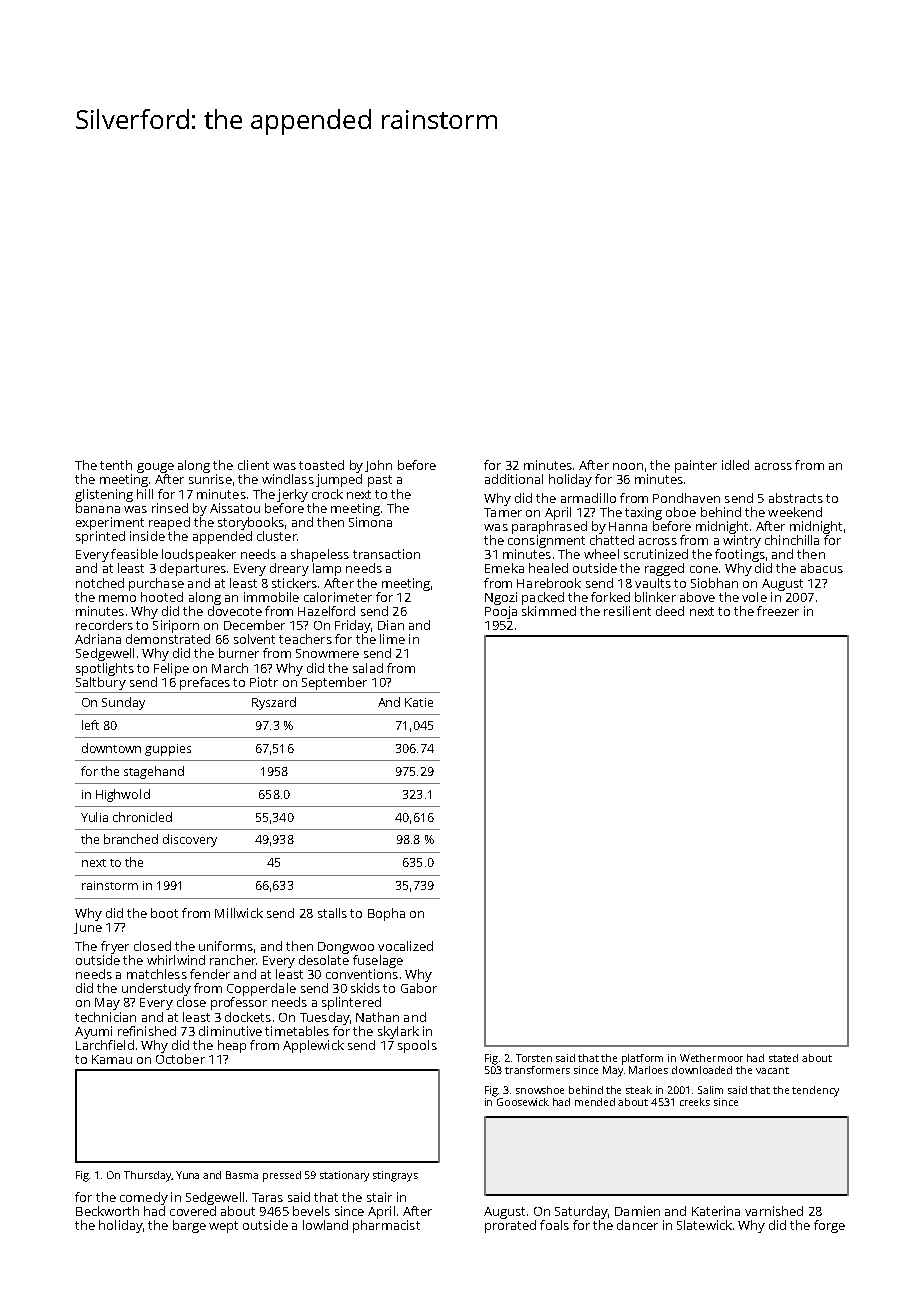 The height and width of the screenshot is (1314, 924). What do you see at coordinates (325, 1225) in the screenshot?
I see `lowland` at bounding box center [325, 1225].
